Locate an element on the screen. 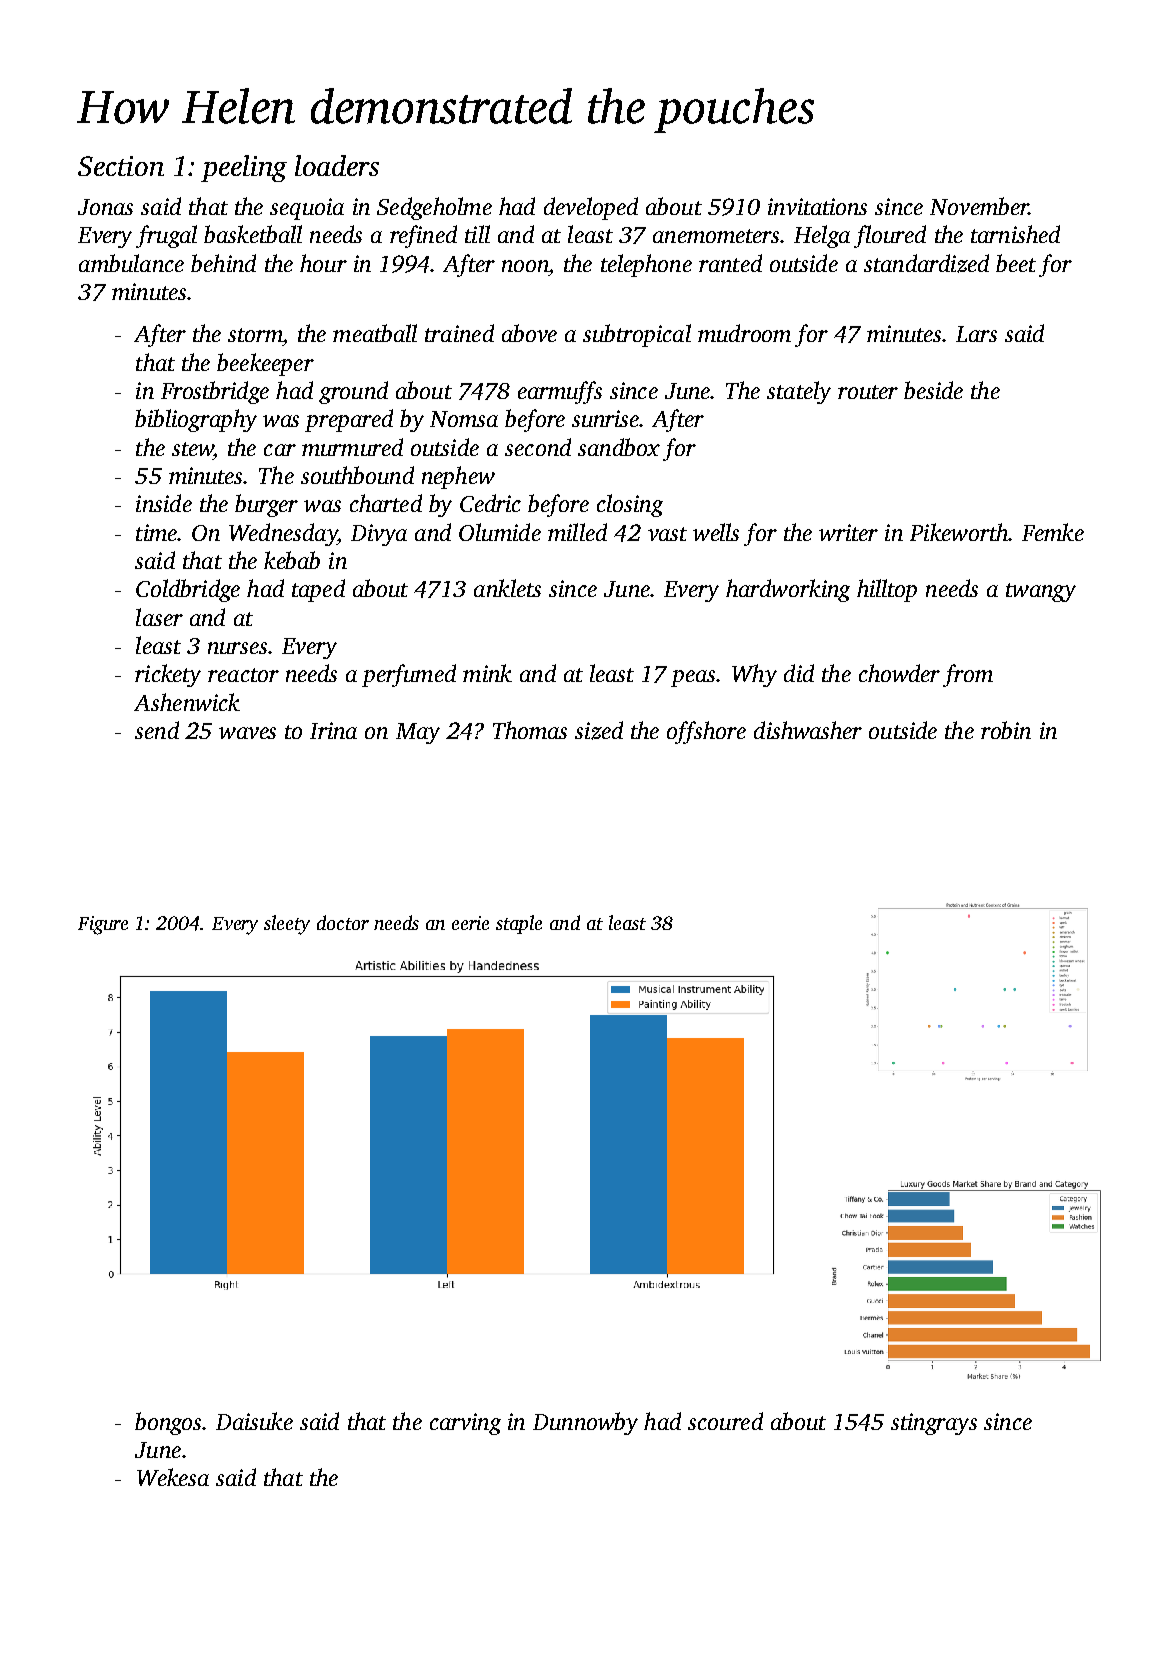 The width and height of the screenshot is (1165, 1654). beet is located at coordinates (1016, 263).
